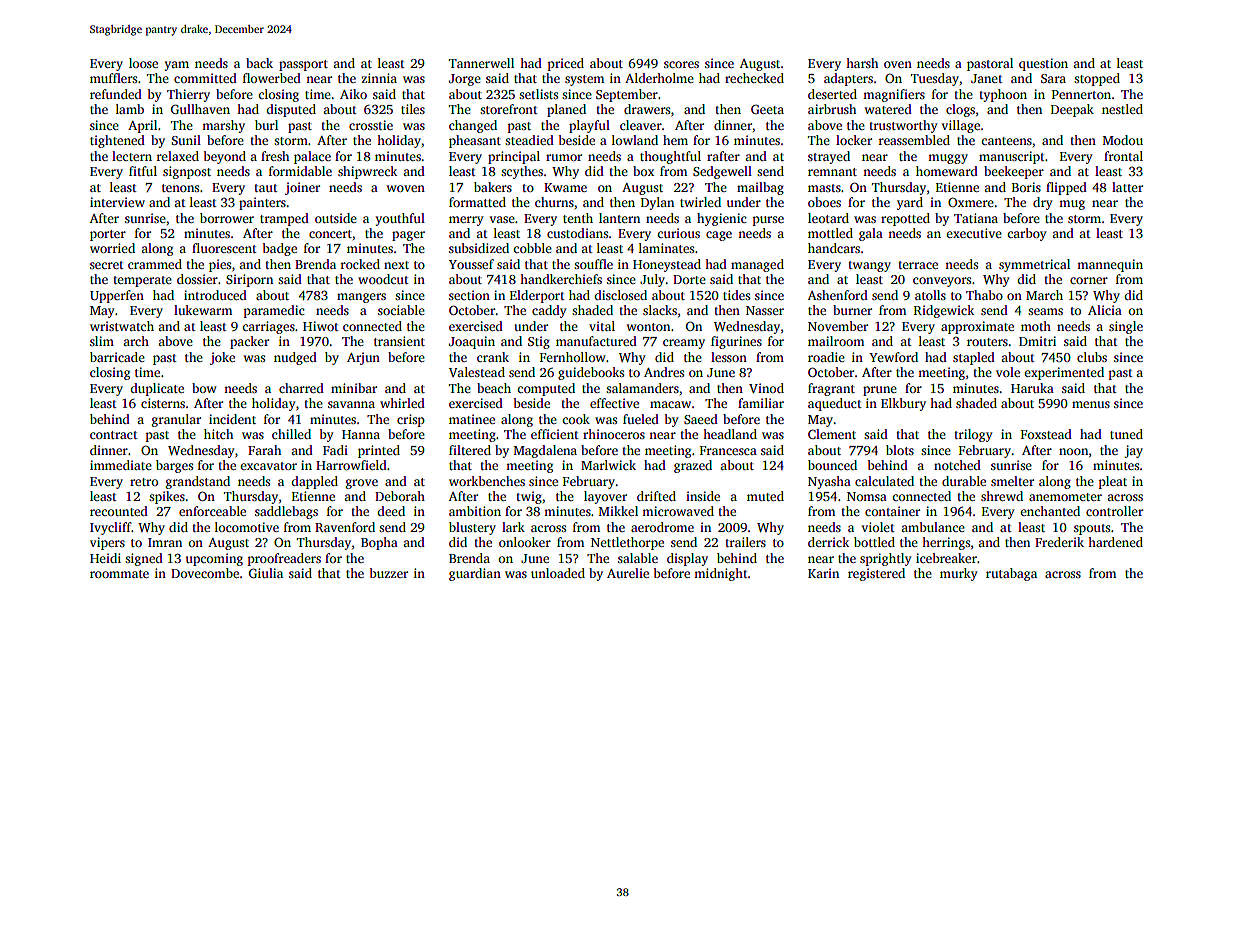 This image has width=1233, height=952. I want to click on roadie, so click(826, 357).
